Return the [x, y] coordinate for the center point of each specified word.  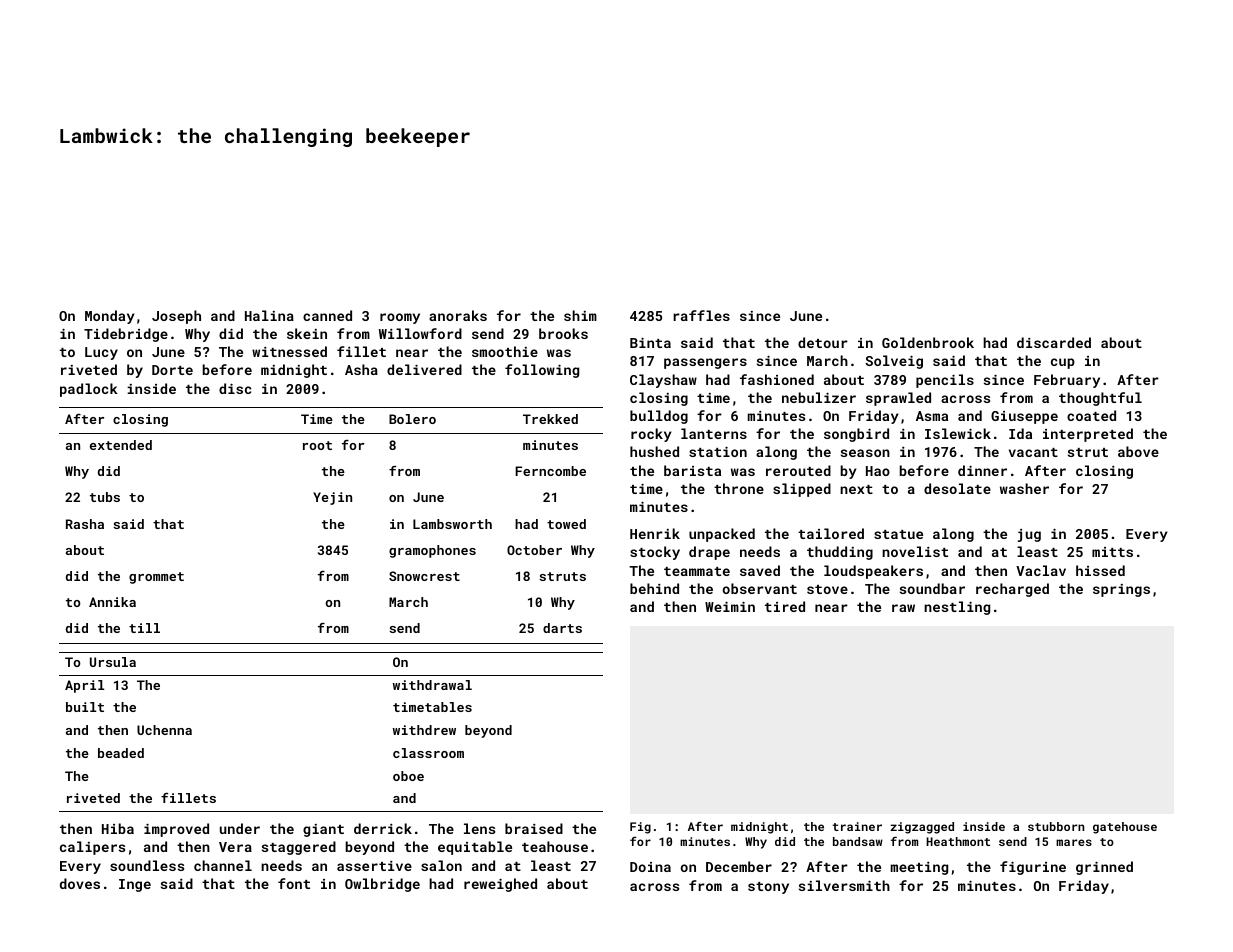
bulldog [659, 417]
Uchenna [164, 730]
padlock [89, 390]
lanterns [714, 433]
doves [80, 883]
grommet [156, 578]
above [1138, 451]
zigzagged [922, 828]
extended [121, 445]
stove [827, 589]
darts [562, 628]
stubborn [1056, 826]
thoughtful [1100, 399]
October [534, 550]
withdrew [424, 730]
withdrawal [432, 685]
